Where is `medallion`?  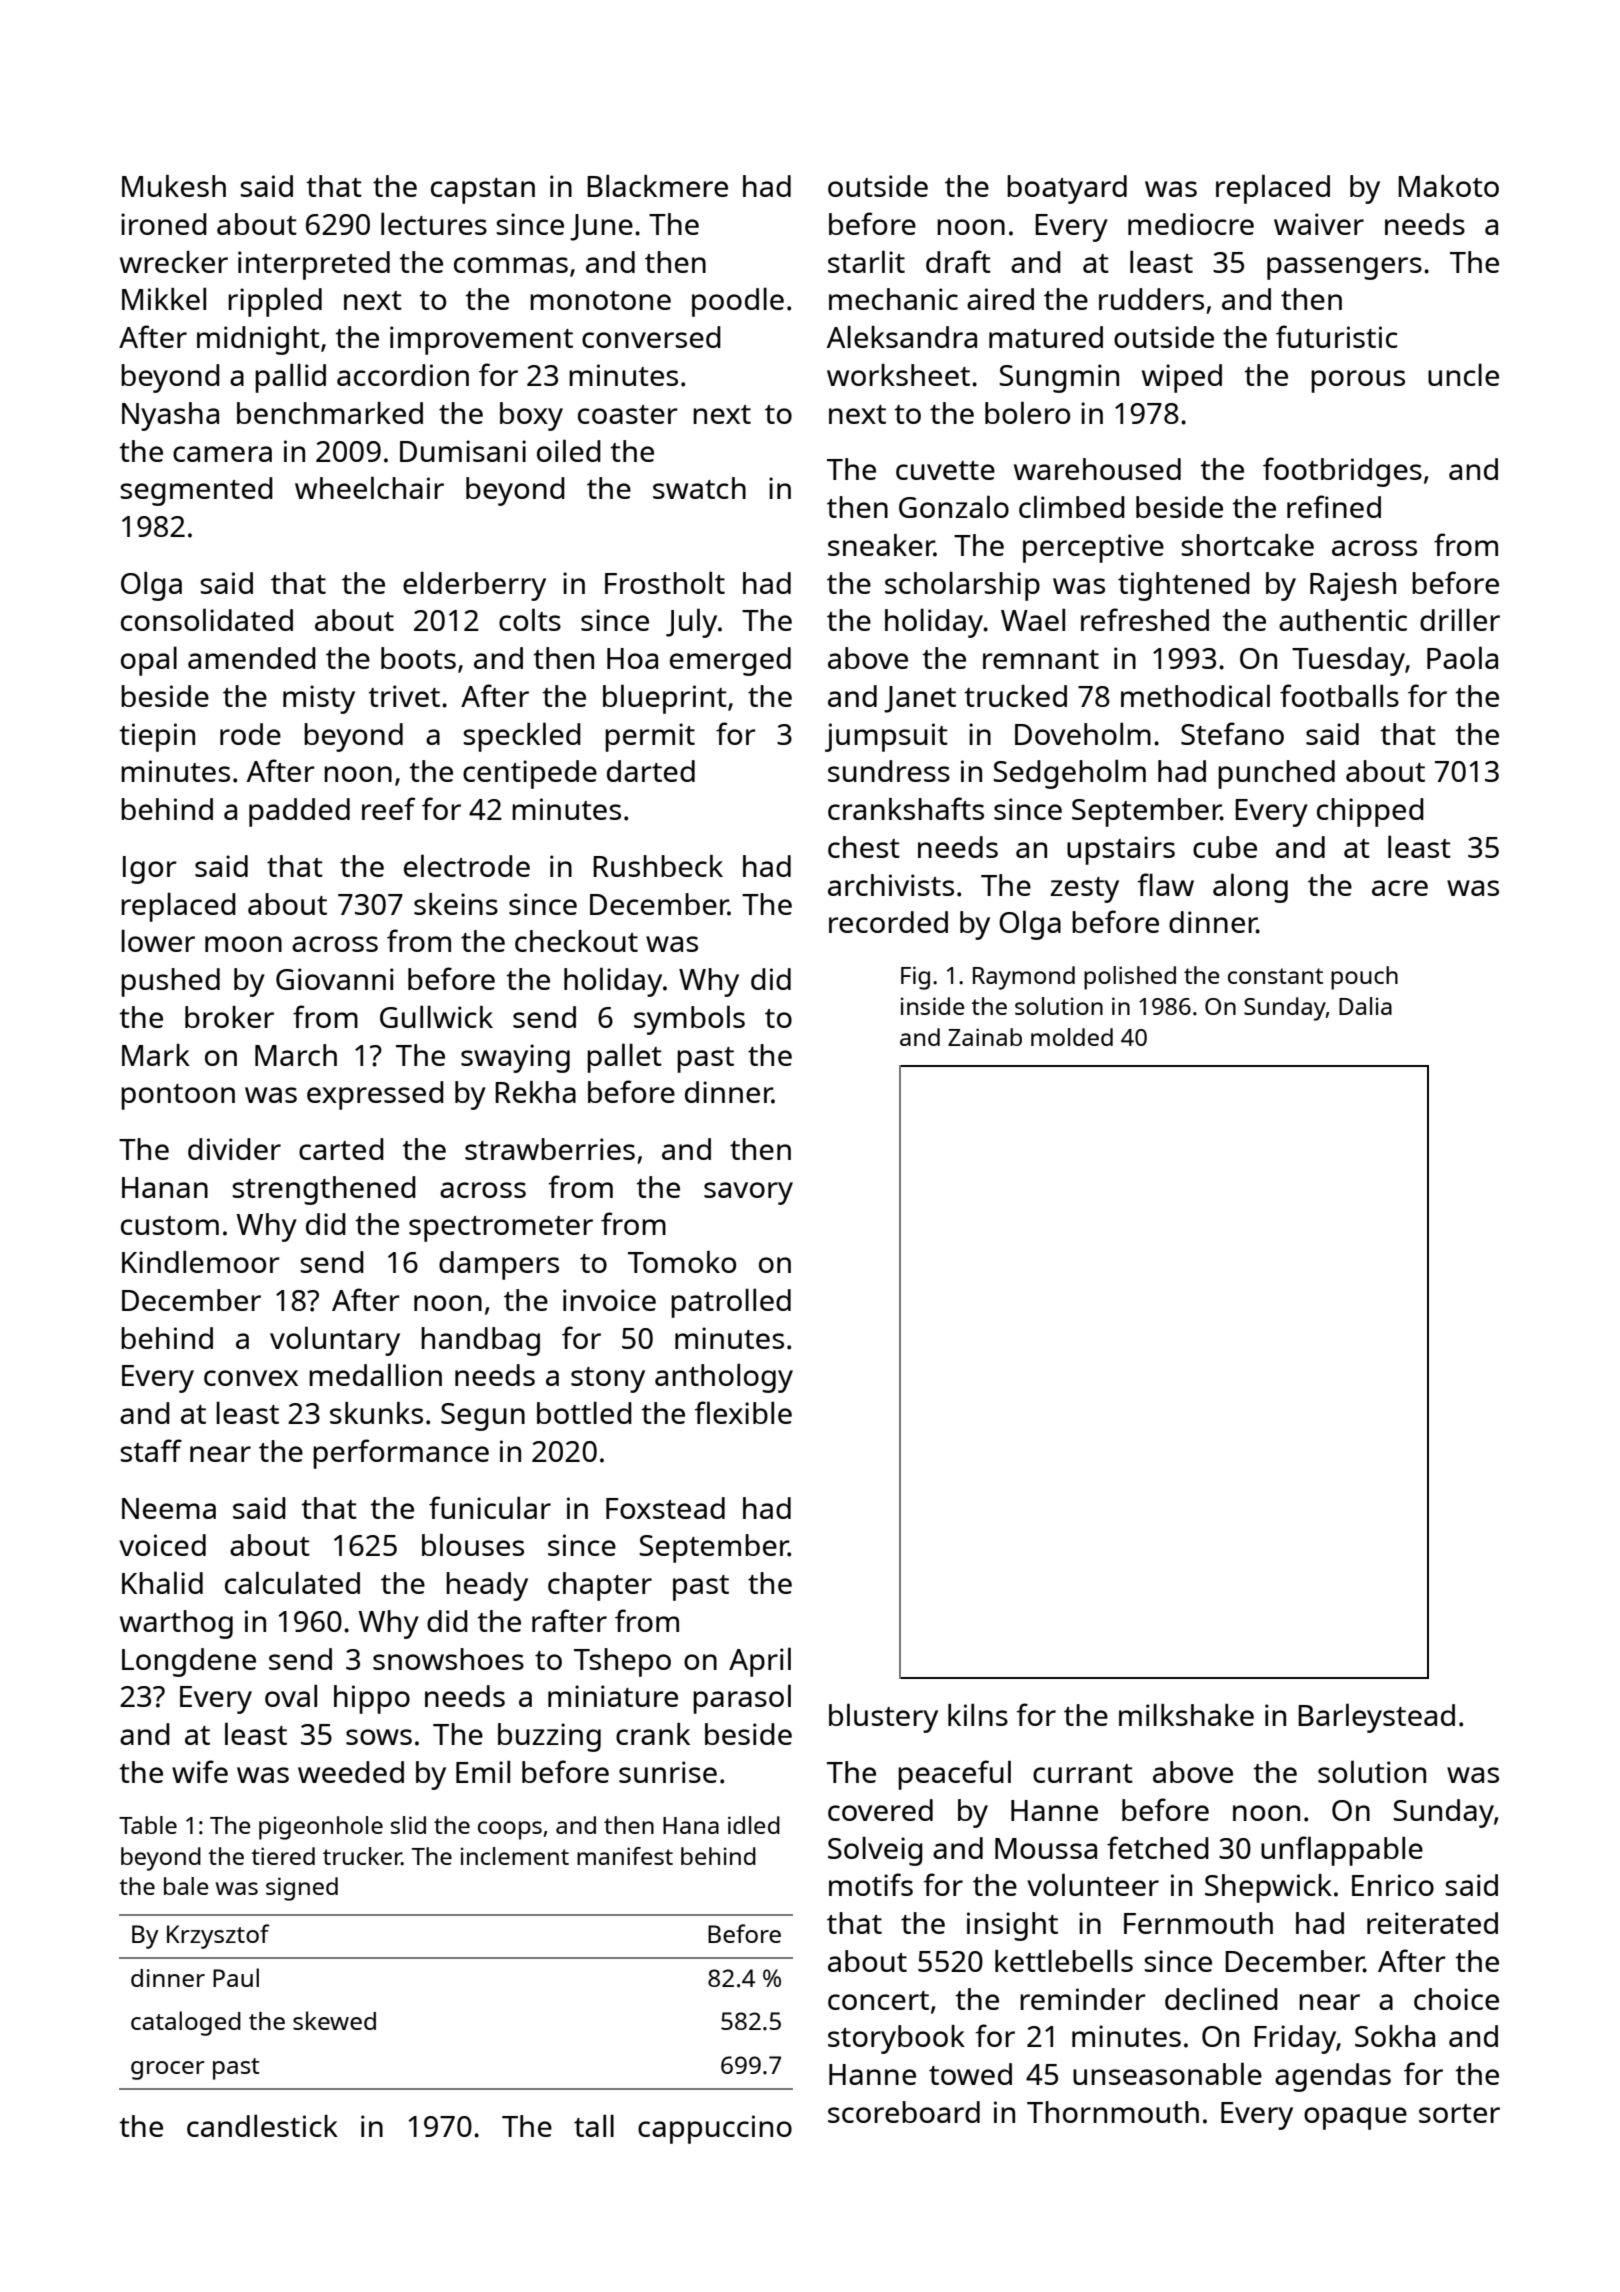
medallion is located at coordinates (375, 1374).
